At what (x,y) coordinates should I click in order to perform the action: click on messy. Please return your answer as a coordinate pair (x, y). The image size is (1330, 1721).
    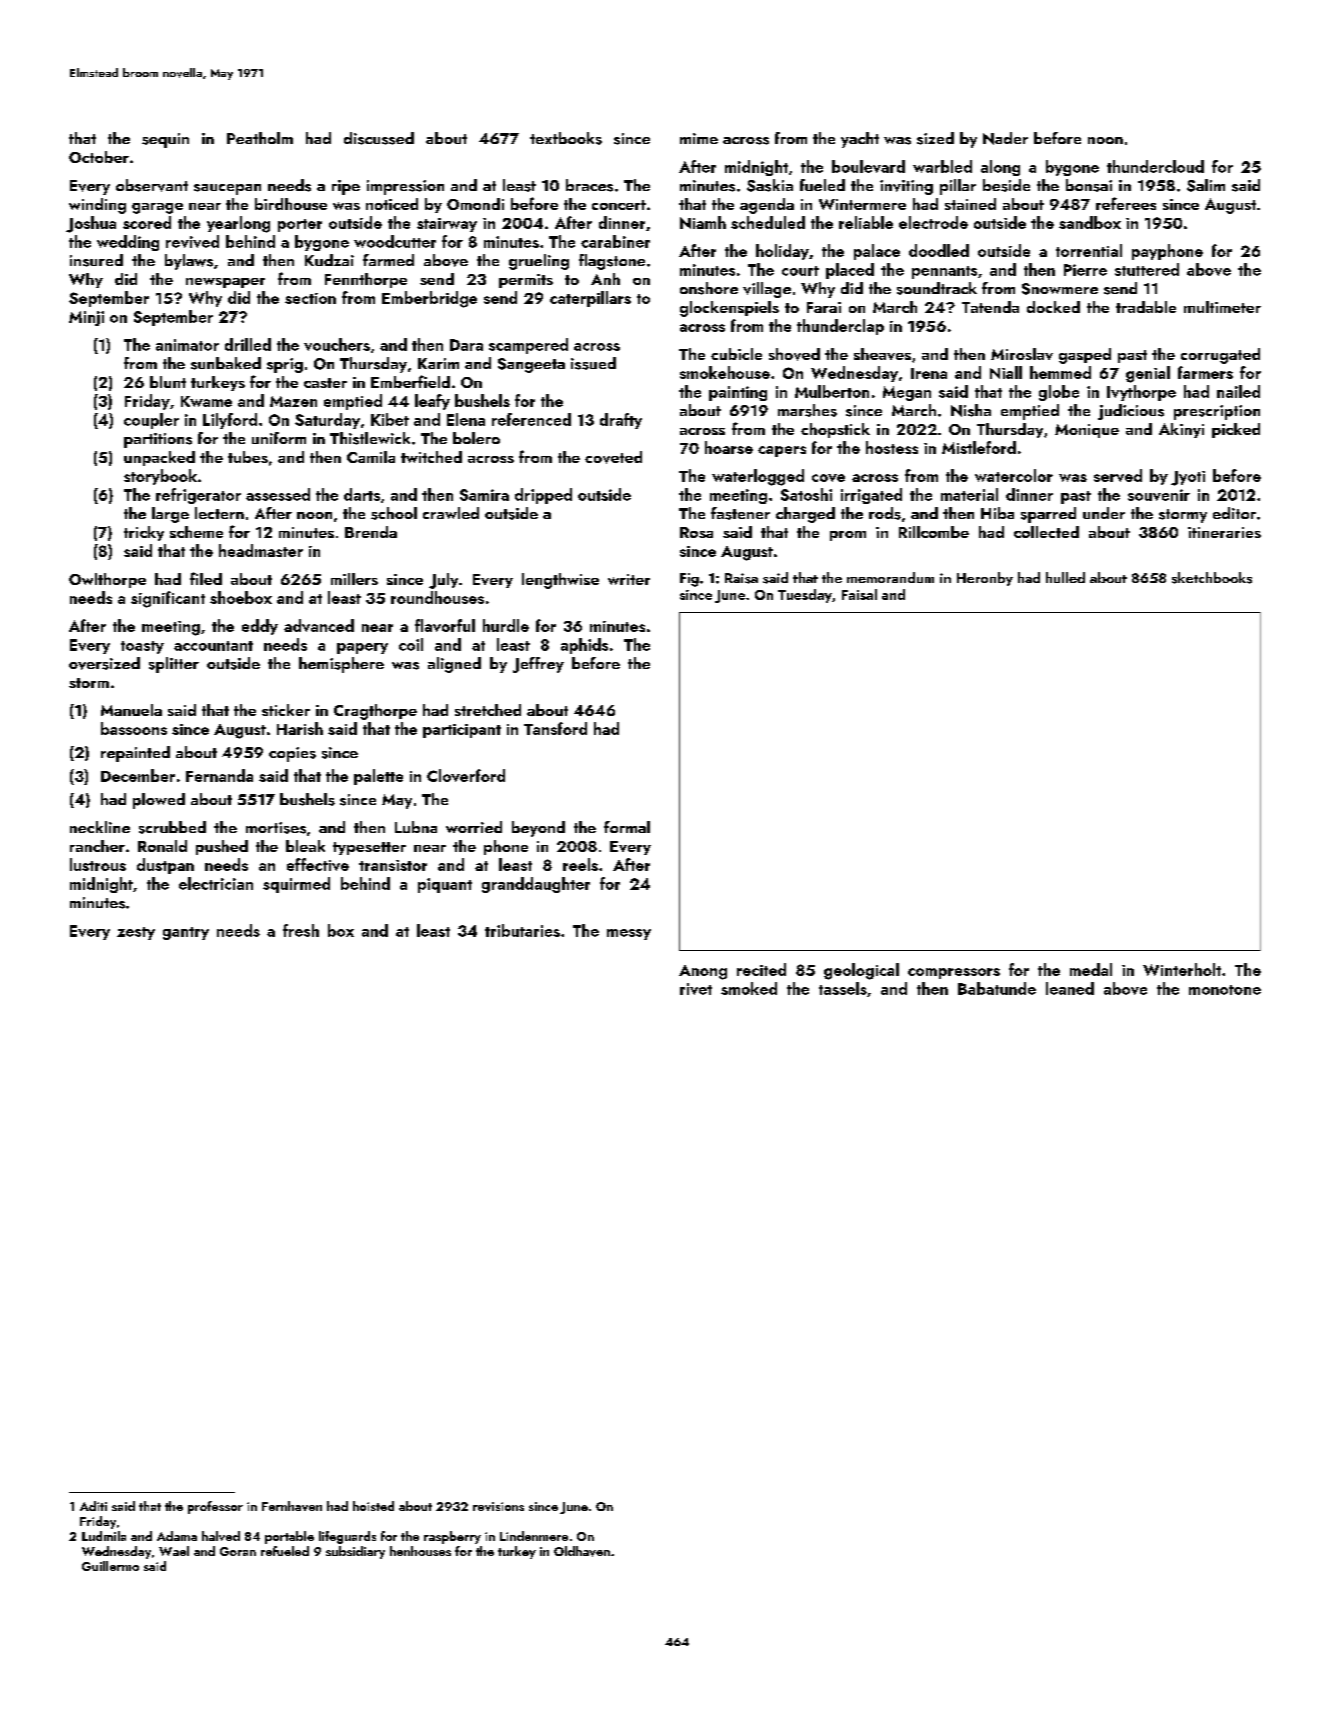
    Looking at the image, I should click on (629, 934).
